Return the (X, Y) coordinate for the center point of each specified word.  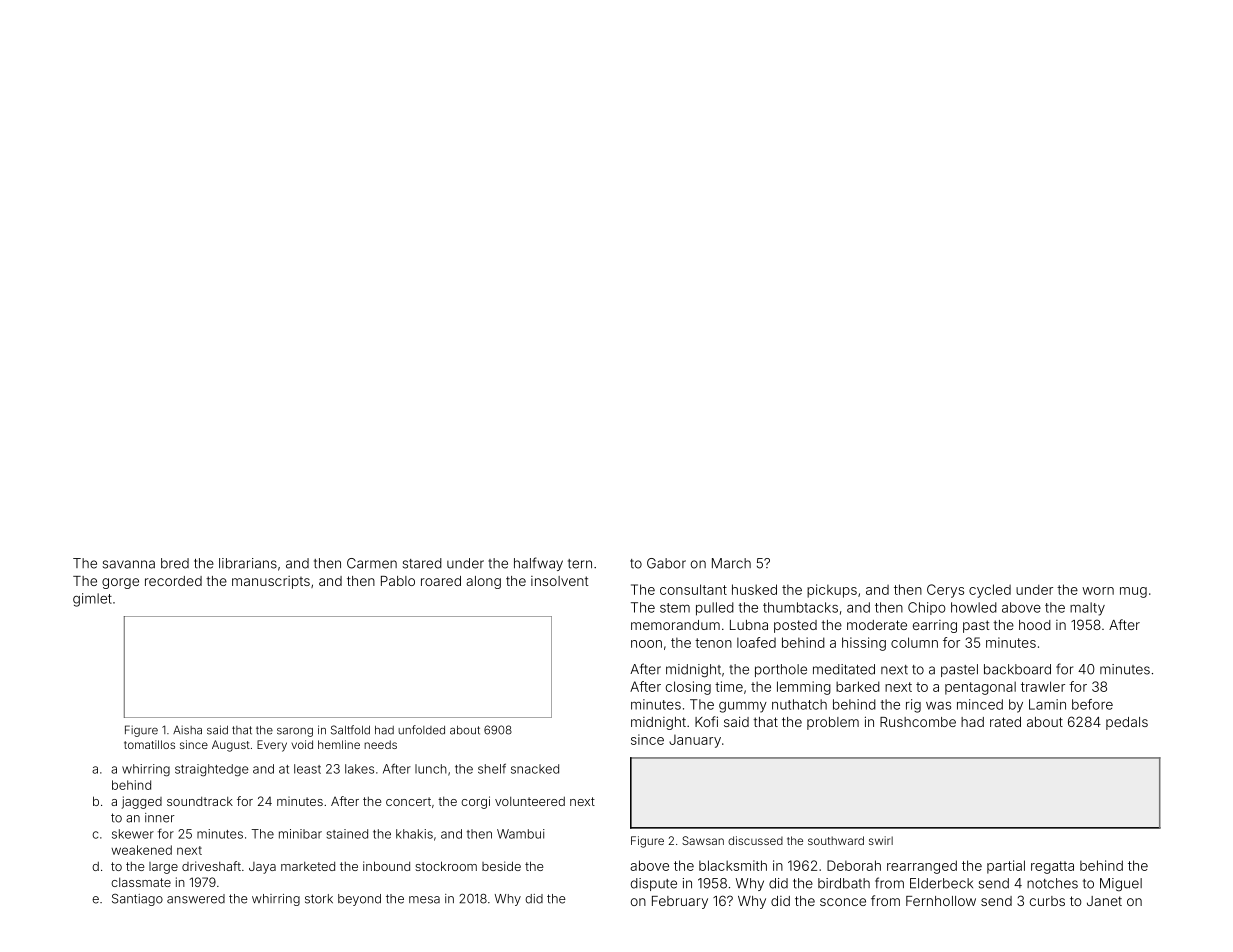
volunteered (530, 801)
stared (422, 563)
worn (1098, 591)
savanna (129, 564)
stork (319, 899)
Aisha (187, 730)
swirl (881, 840)
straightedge (212, 770)
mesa (424, 900)
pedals (1127, 723)
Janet (1104, 901)
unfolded (421, 730)
